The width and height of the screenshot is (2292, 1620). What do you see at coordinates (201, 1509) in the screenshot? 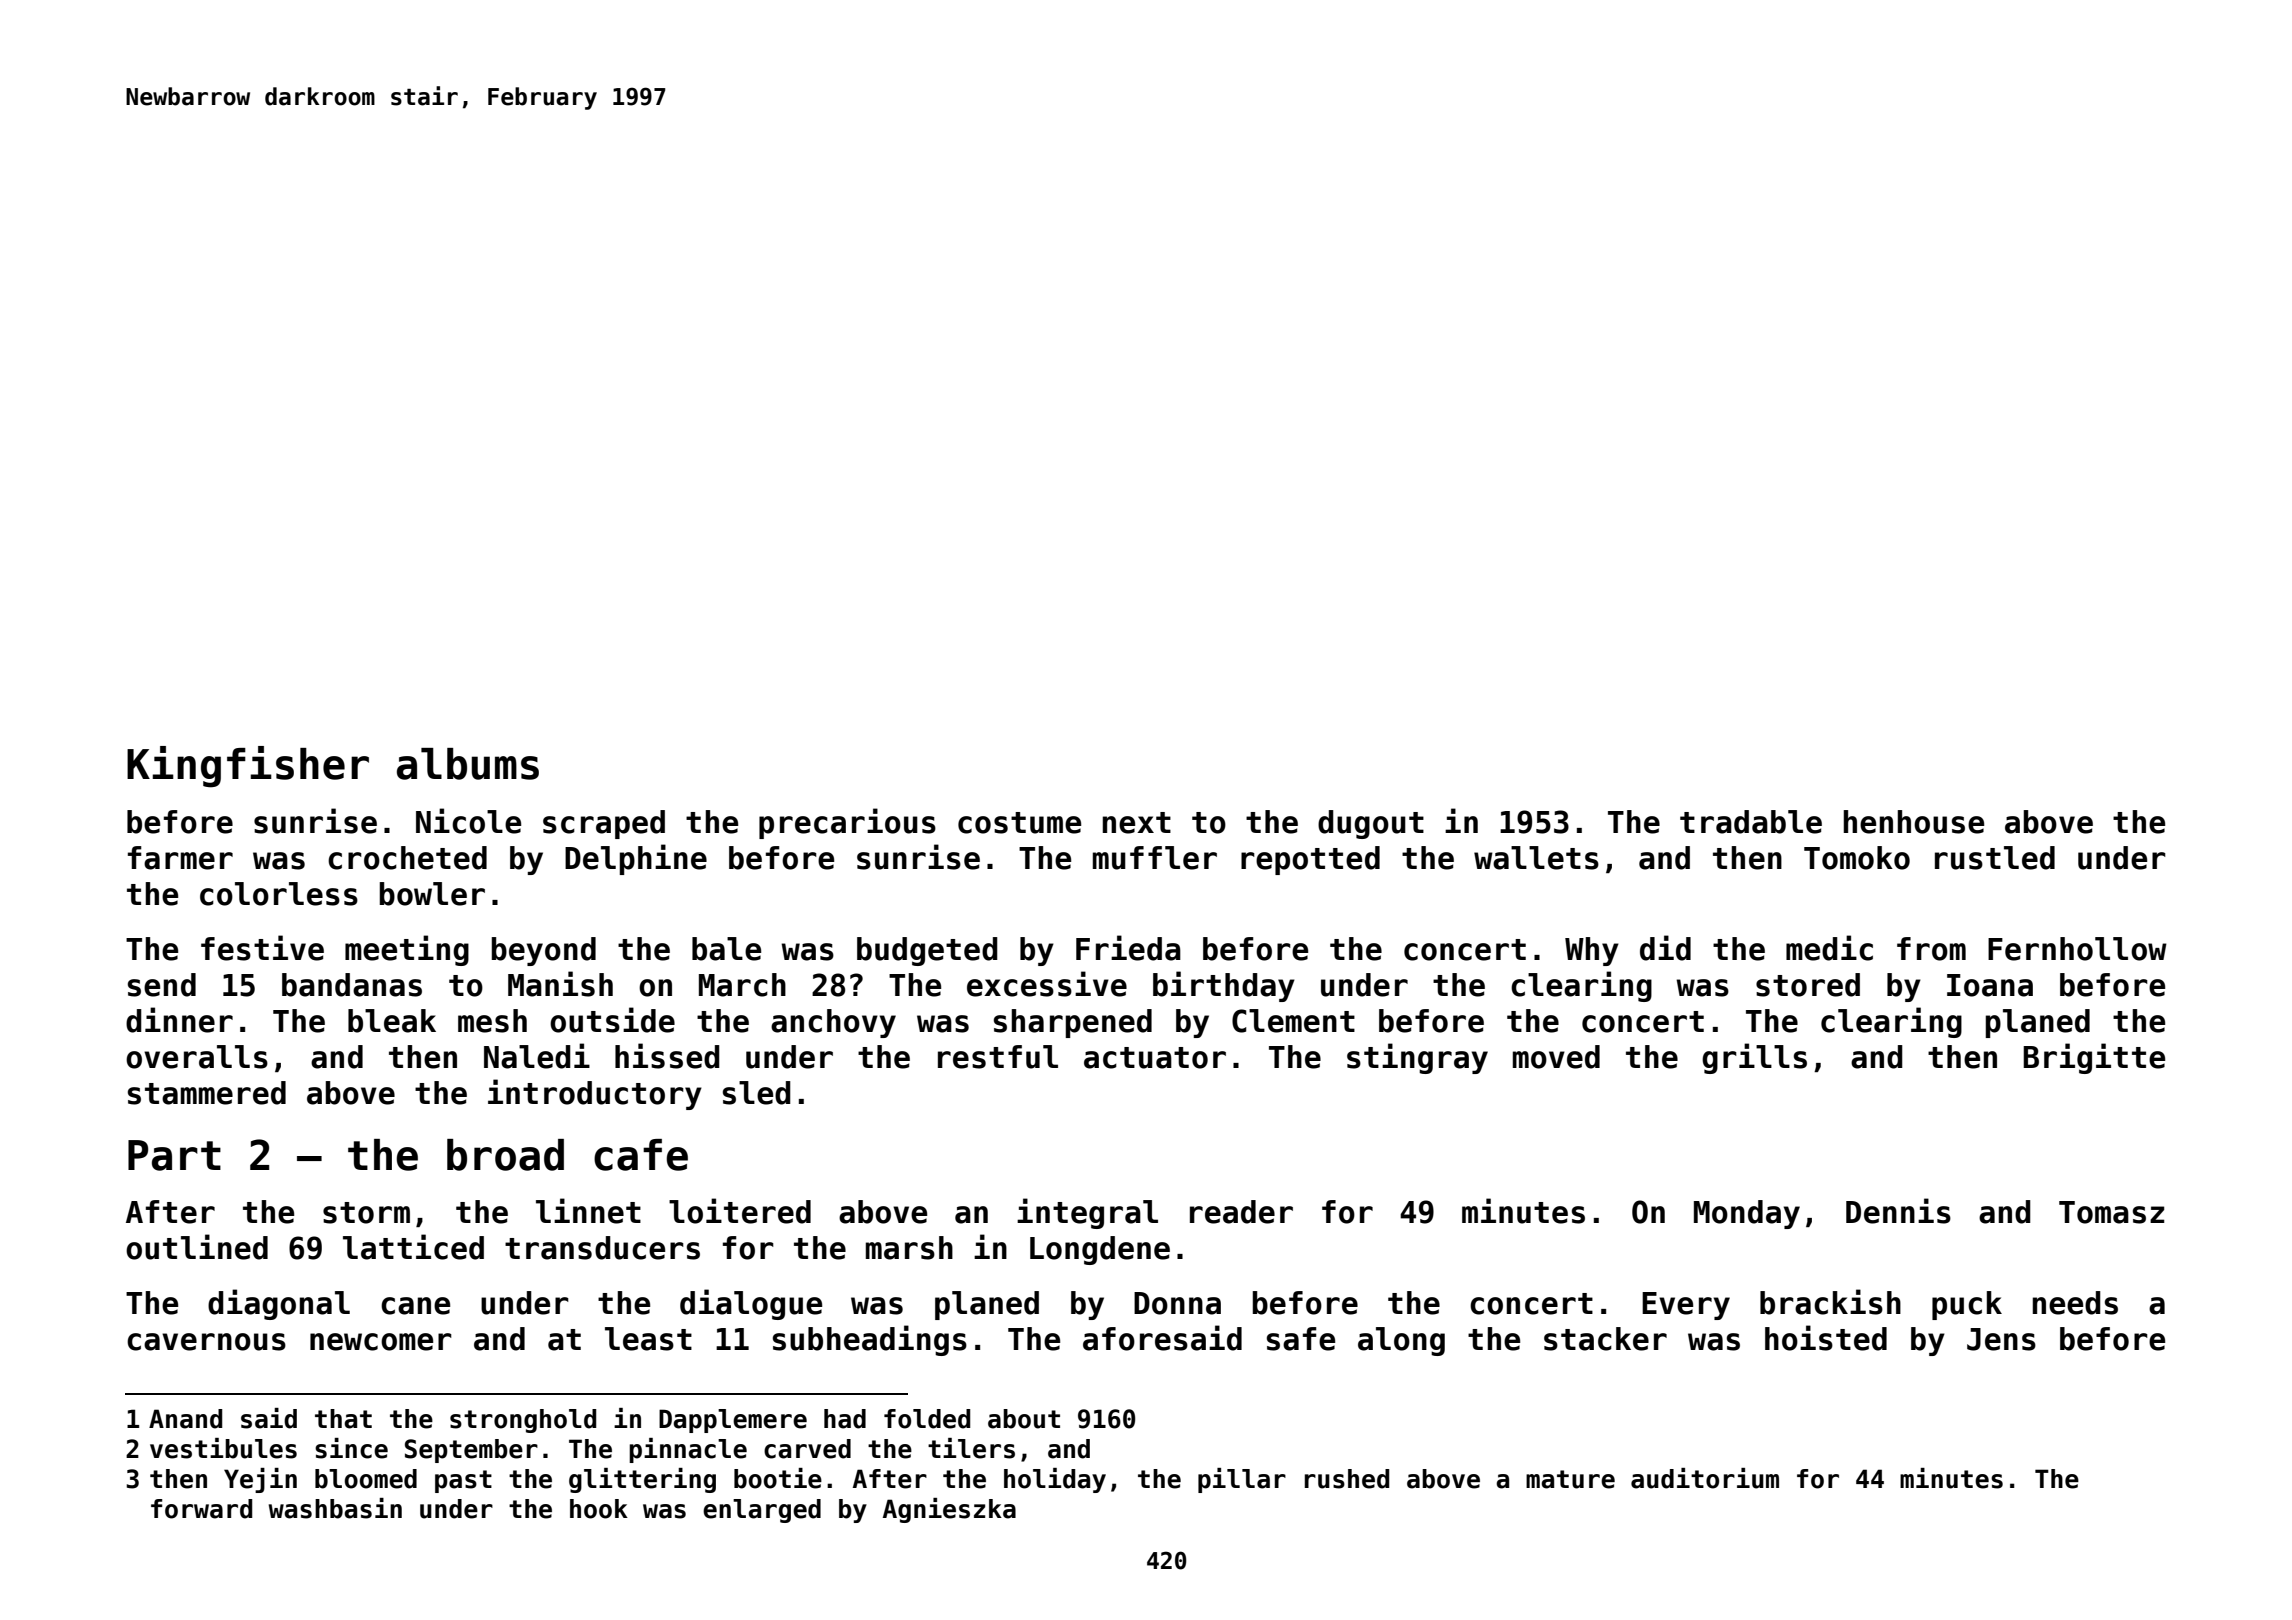
I see `forward` at bounding box center [201, 1509].
